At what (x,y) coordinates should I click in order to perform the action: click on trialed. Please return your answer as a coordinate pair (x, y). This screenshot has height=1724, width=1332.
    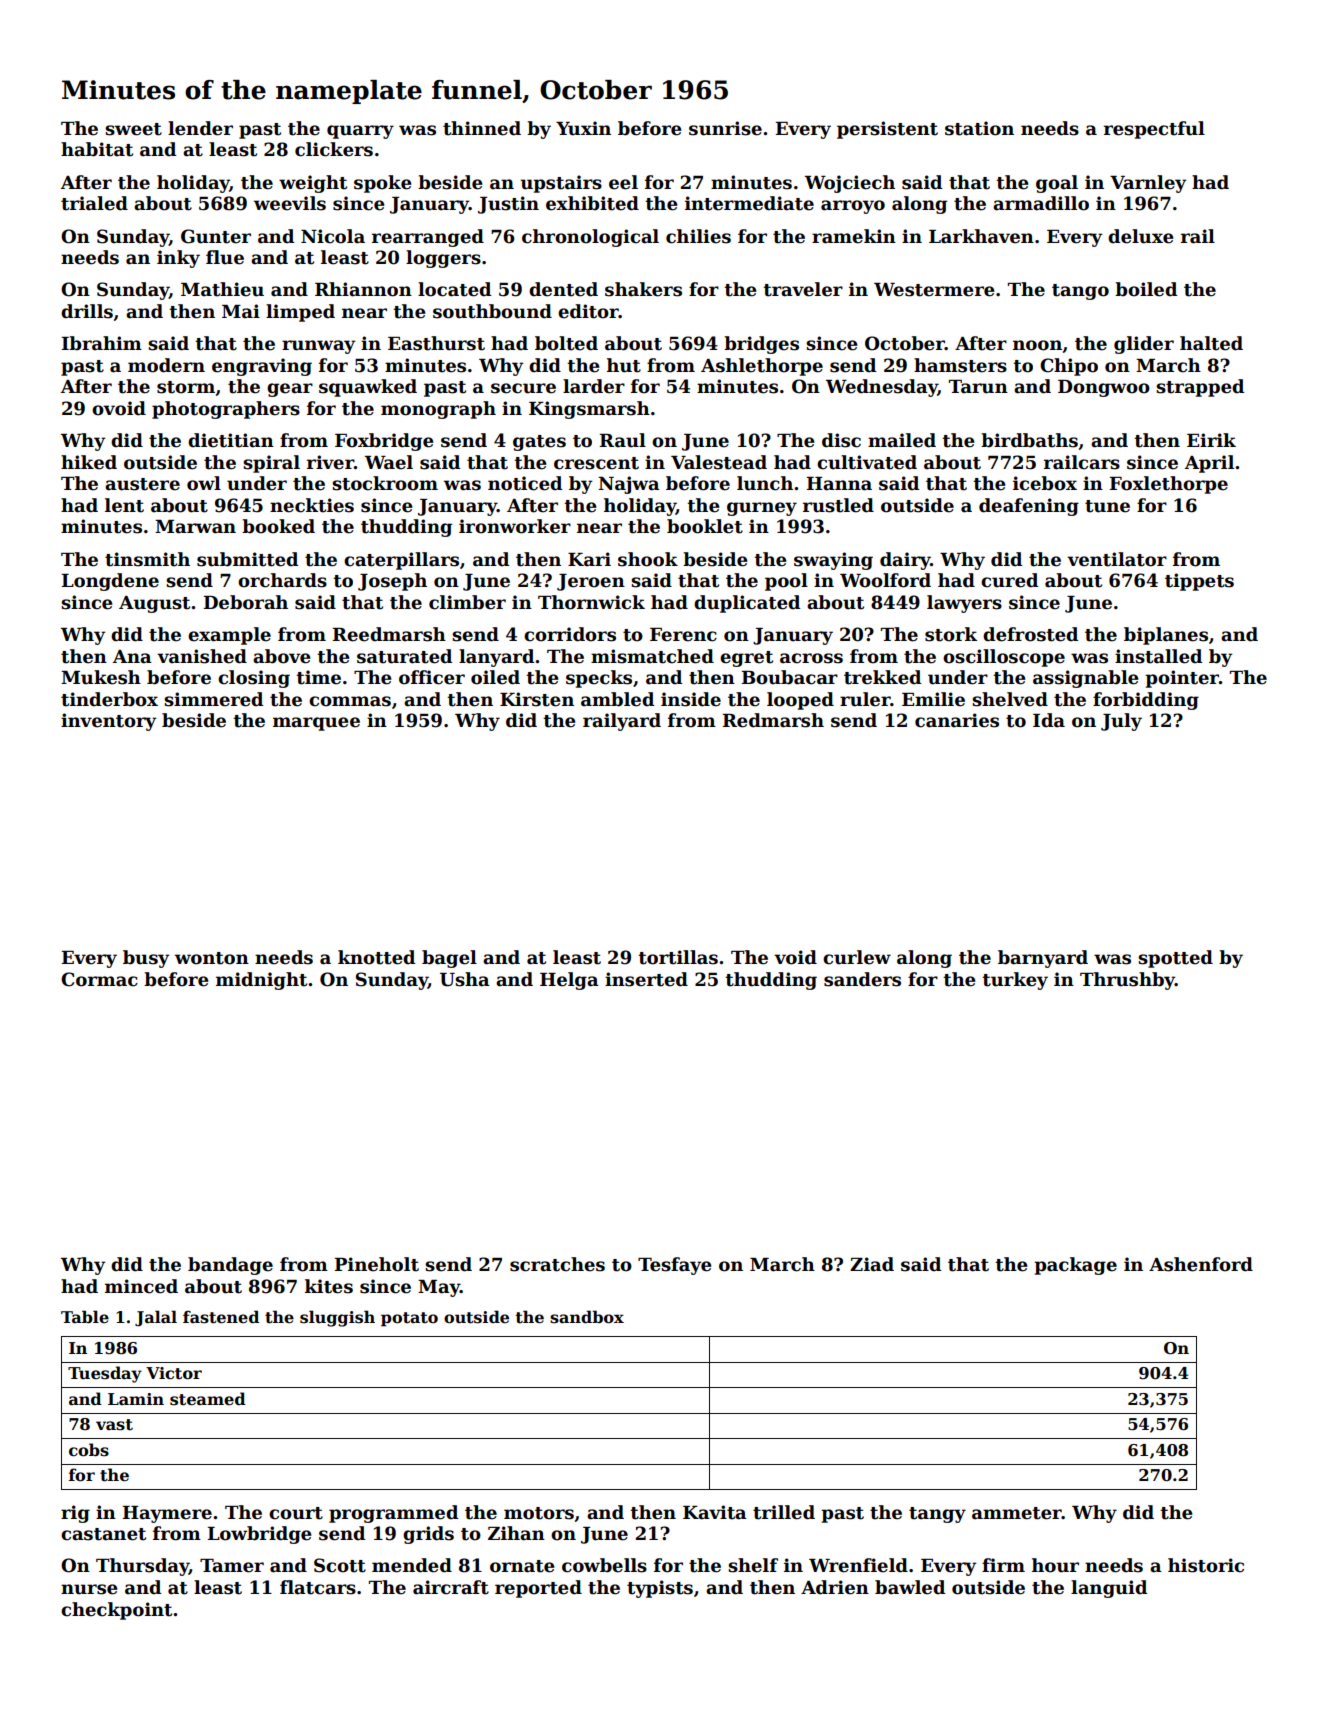
    Looking at the image, I should click on (94, 203).
